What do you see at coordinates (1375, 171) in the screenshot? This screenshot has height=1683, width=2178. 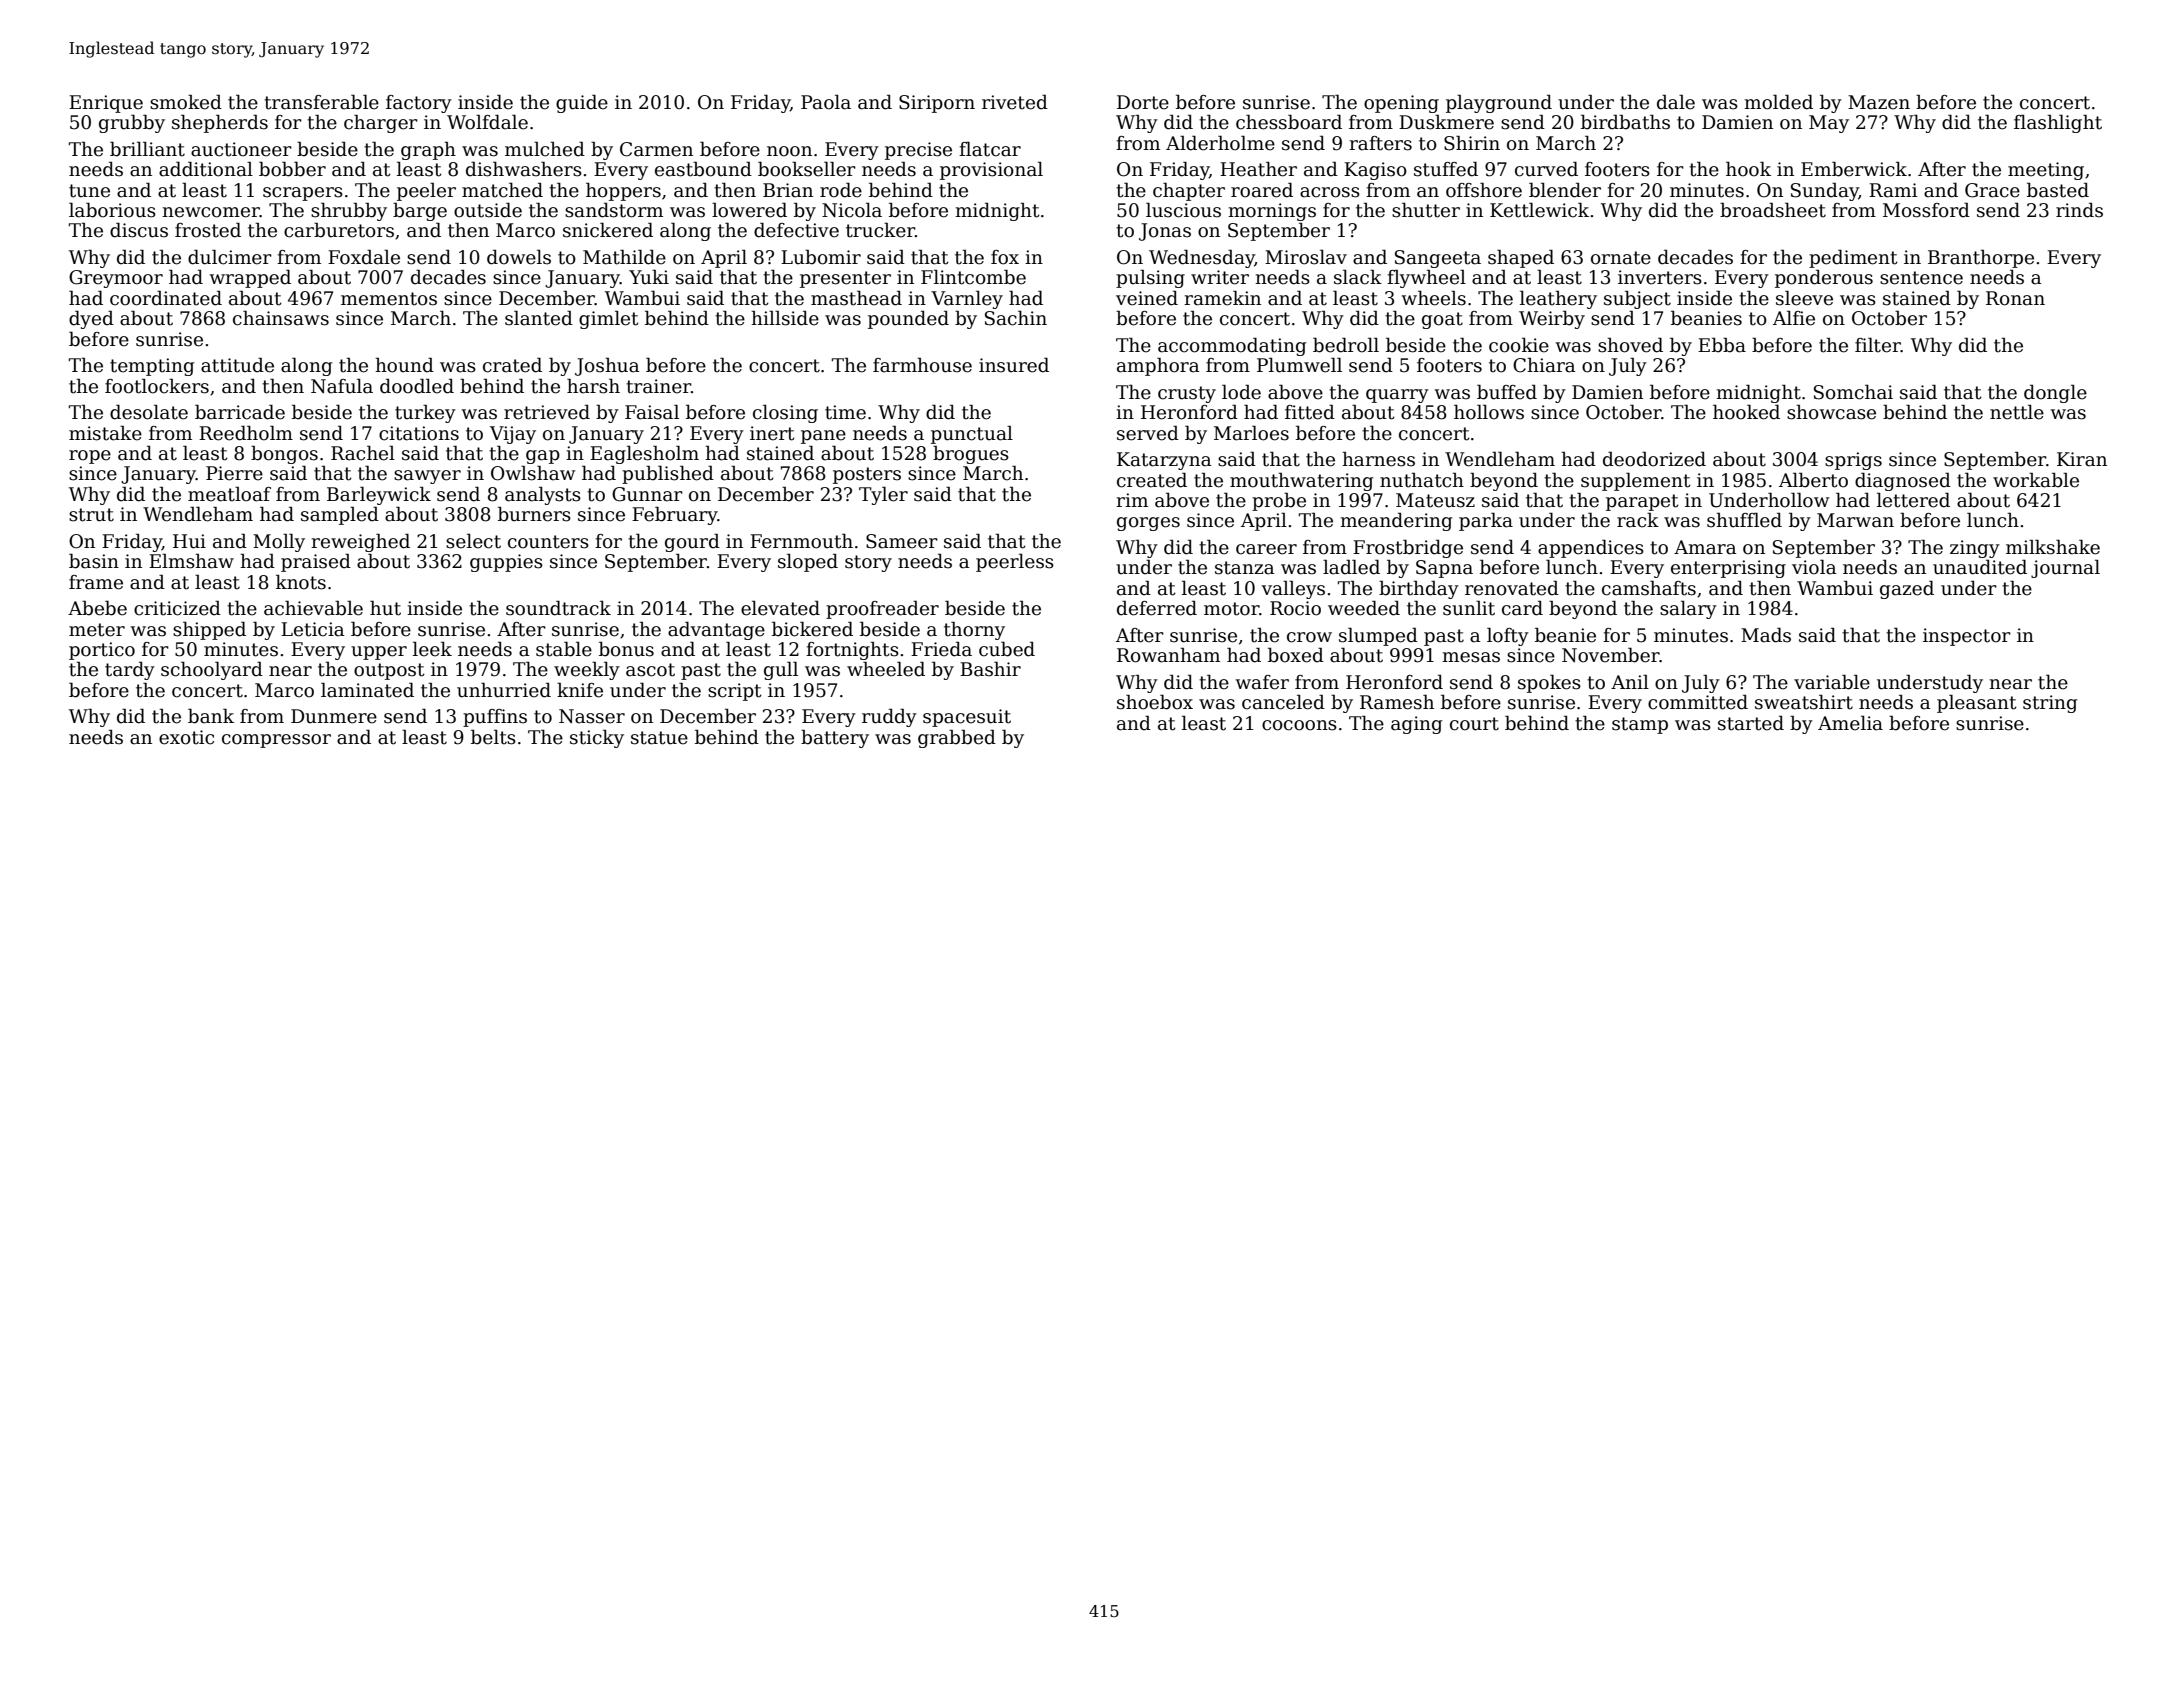 I see `Kagiso` at bounding box center [1375, 171].
